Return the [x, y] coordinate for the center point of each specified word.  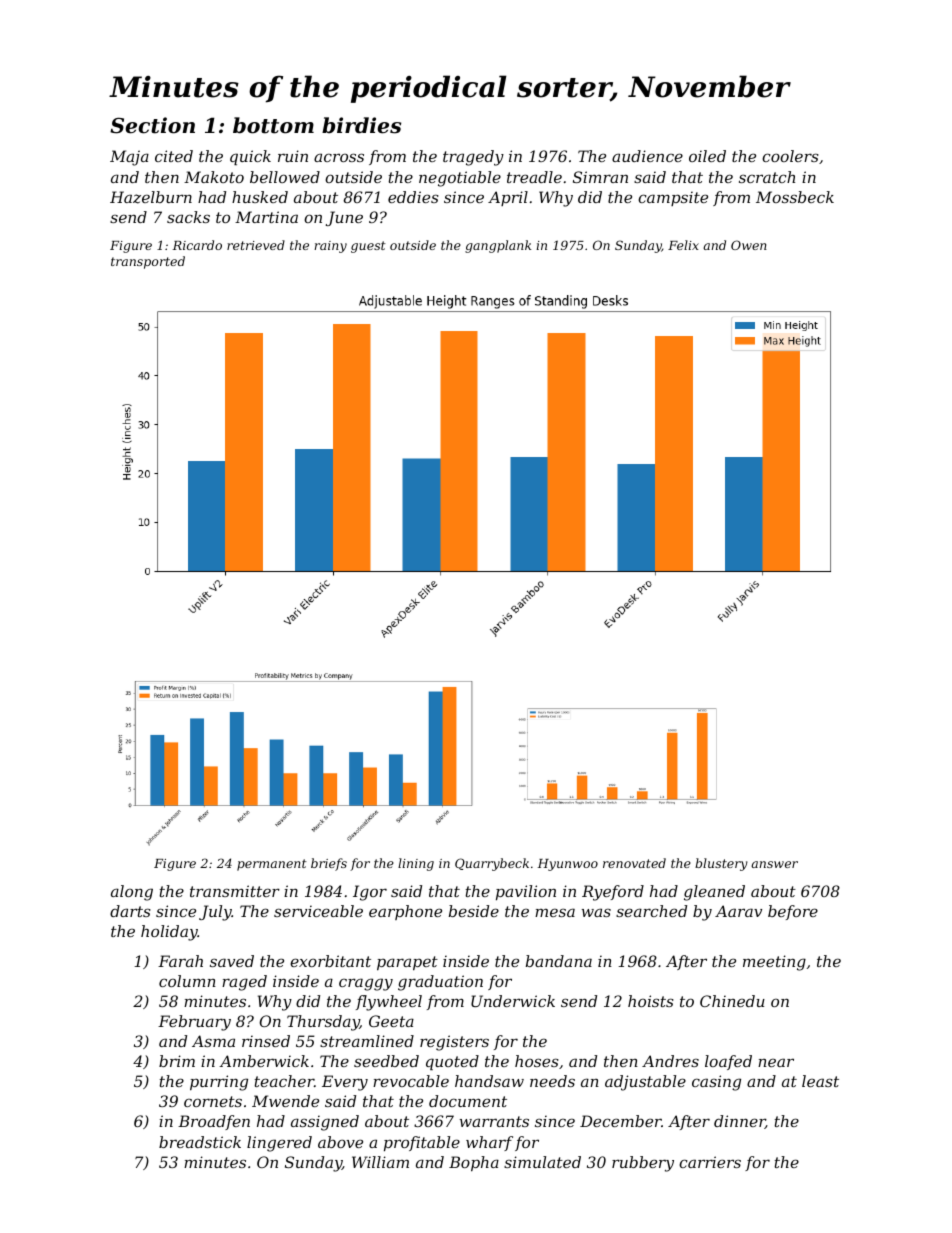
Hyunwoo [567, 865]
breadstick [200, 1142]
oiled [707, 156]
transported [148, 262]
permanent [272, 865]
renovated [634, 863]
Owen [749, 245]
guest [368, 247]
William [380, 1162]
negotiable [460, 179]
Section [152, 125]
